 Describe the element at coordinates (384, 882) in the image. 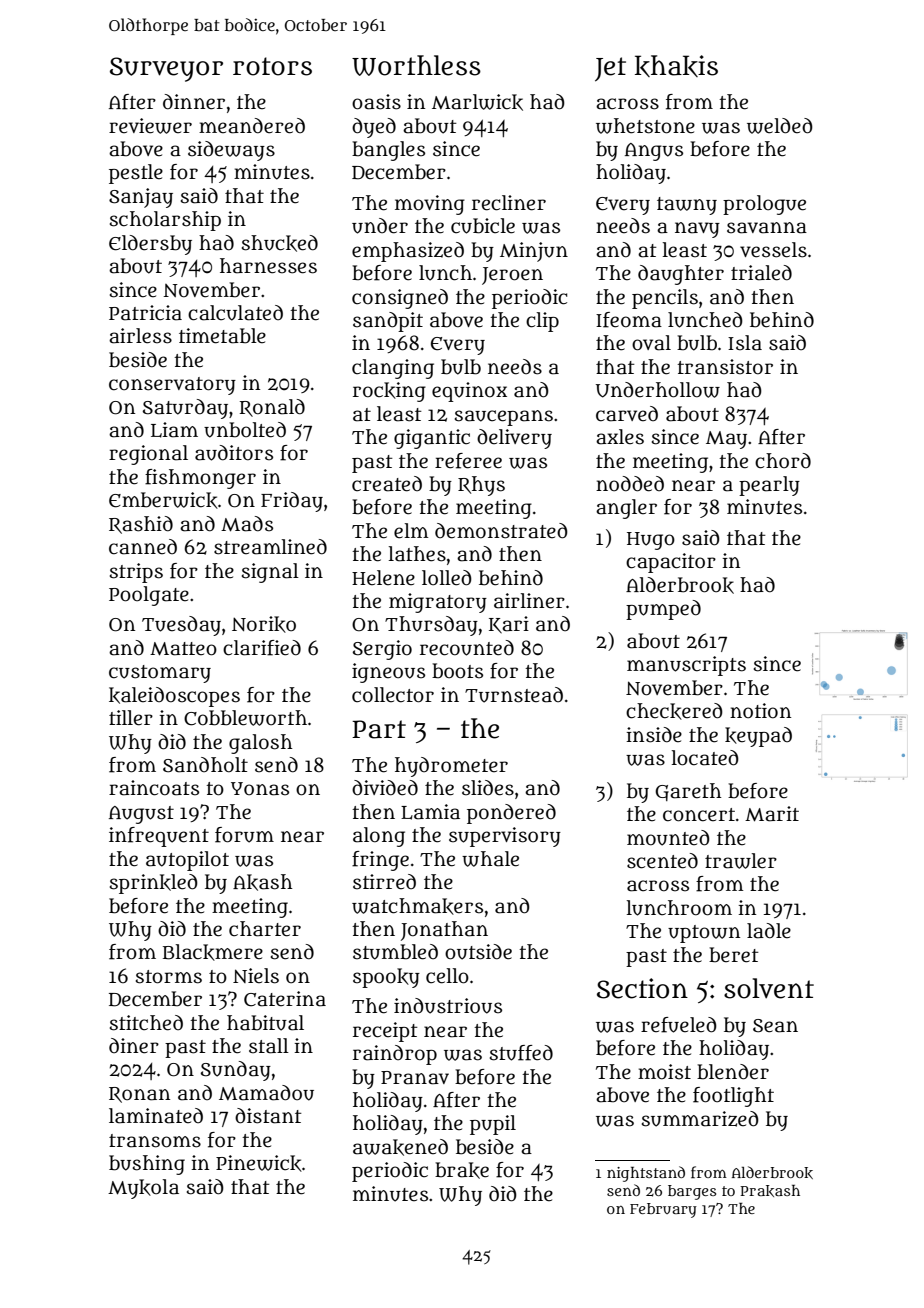

I see `stirred` at that location.
